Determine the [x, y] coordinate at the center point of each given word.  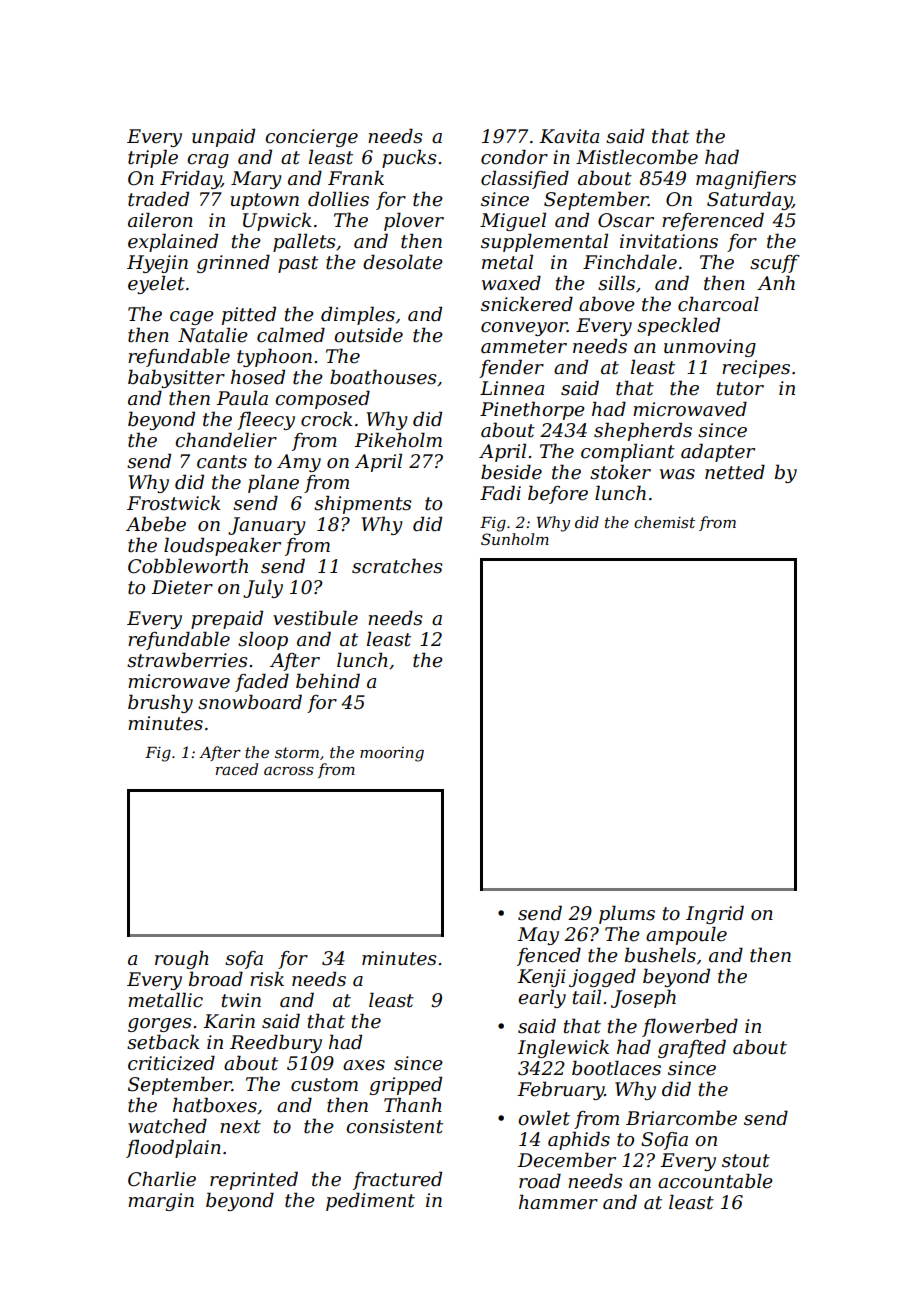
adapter [718, 452]
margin [161, 1202]
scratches [397, 566]
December [566, 1160]
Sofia [664, 1141]
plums [627, 914]
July [263, 588]
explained [173, 242]
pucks [409, 158]
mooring [392, 754]
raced [237, 769]
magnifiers [746, 180]
